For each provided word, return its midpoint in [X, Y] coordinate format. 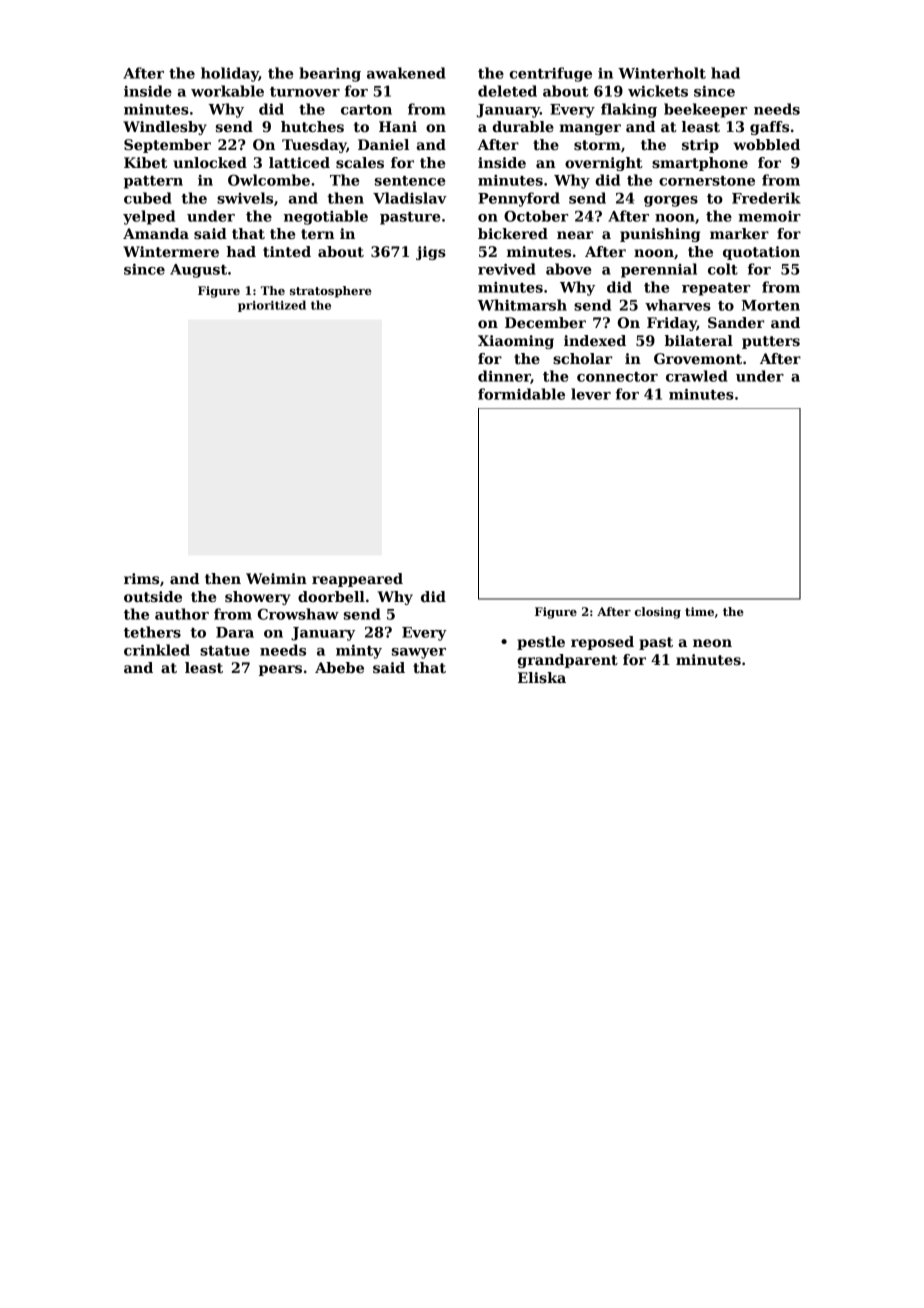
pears [280, 670]
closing [658, 613]
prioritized [272, 306]
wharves [678, 305]
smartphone [700, 164]
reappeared [357, 580]
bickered [513, 233]
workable [227, 91]
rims [141, 578]
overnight [604, 164]
